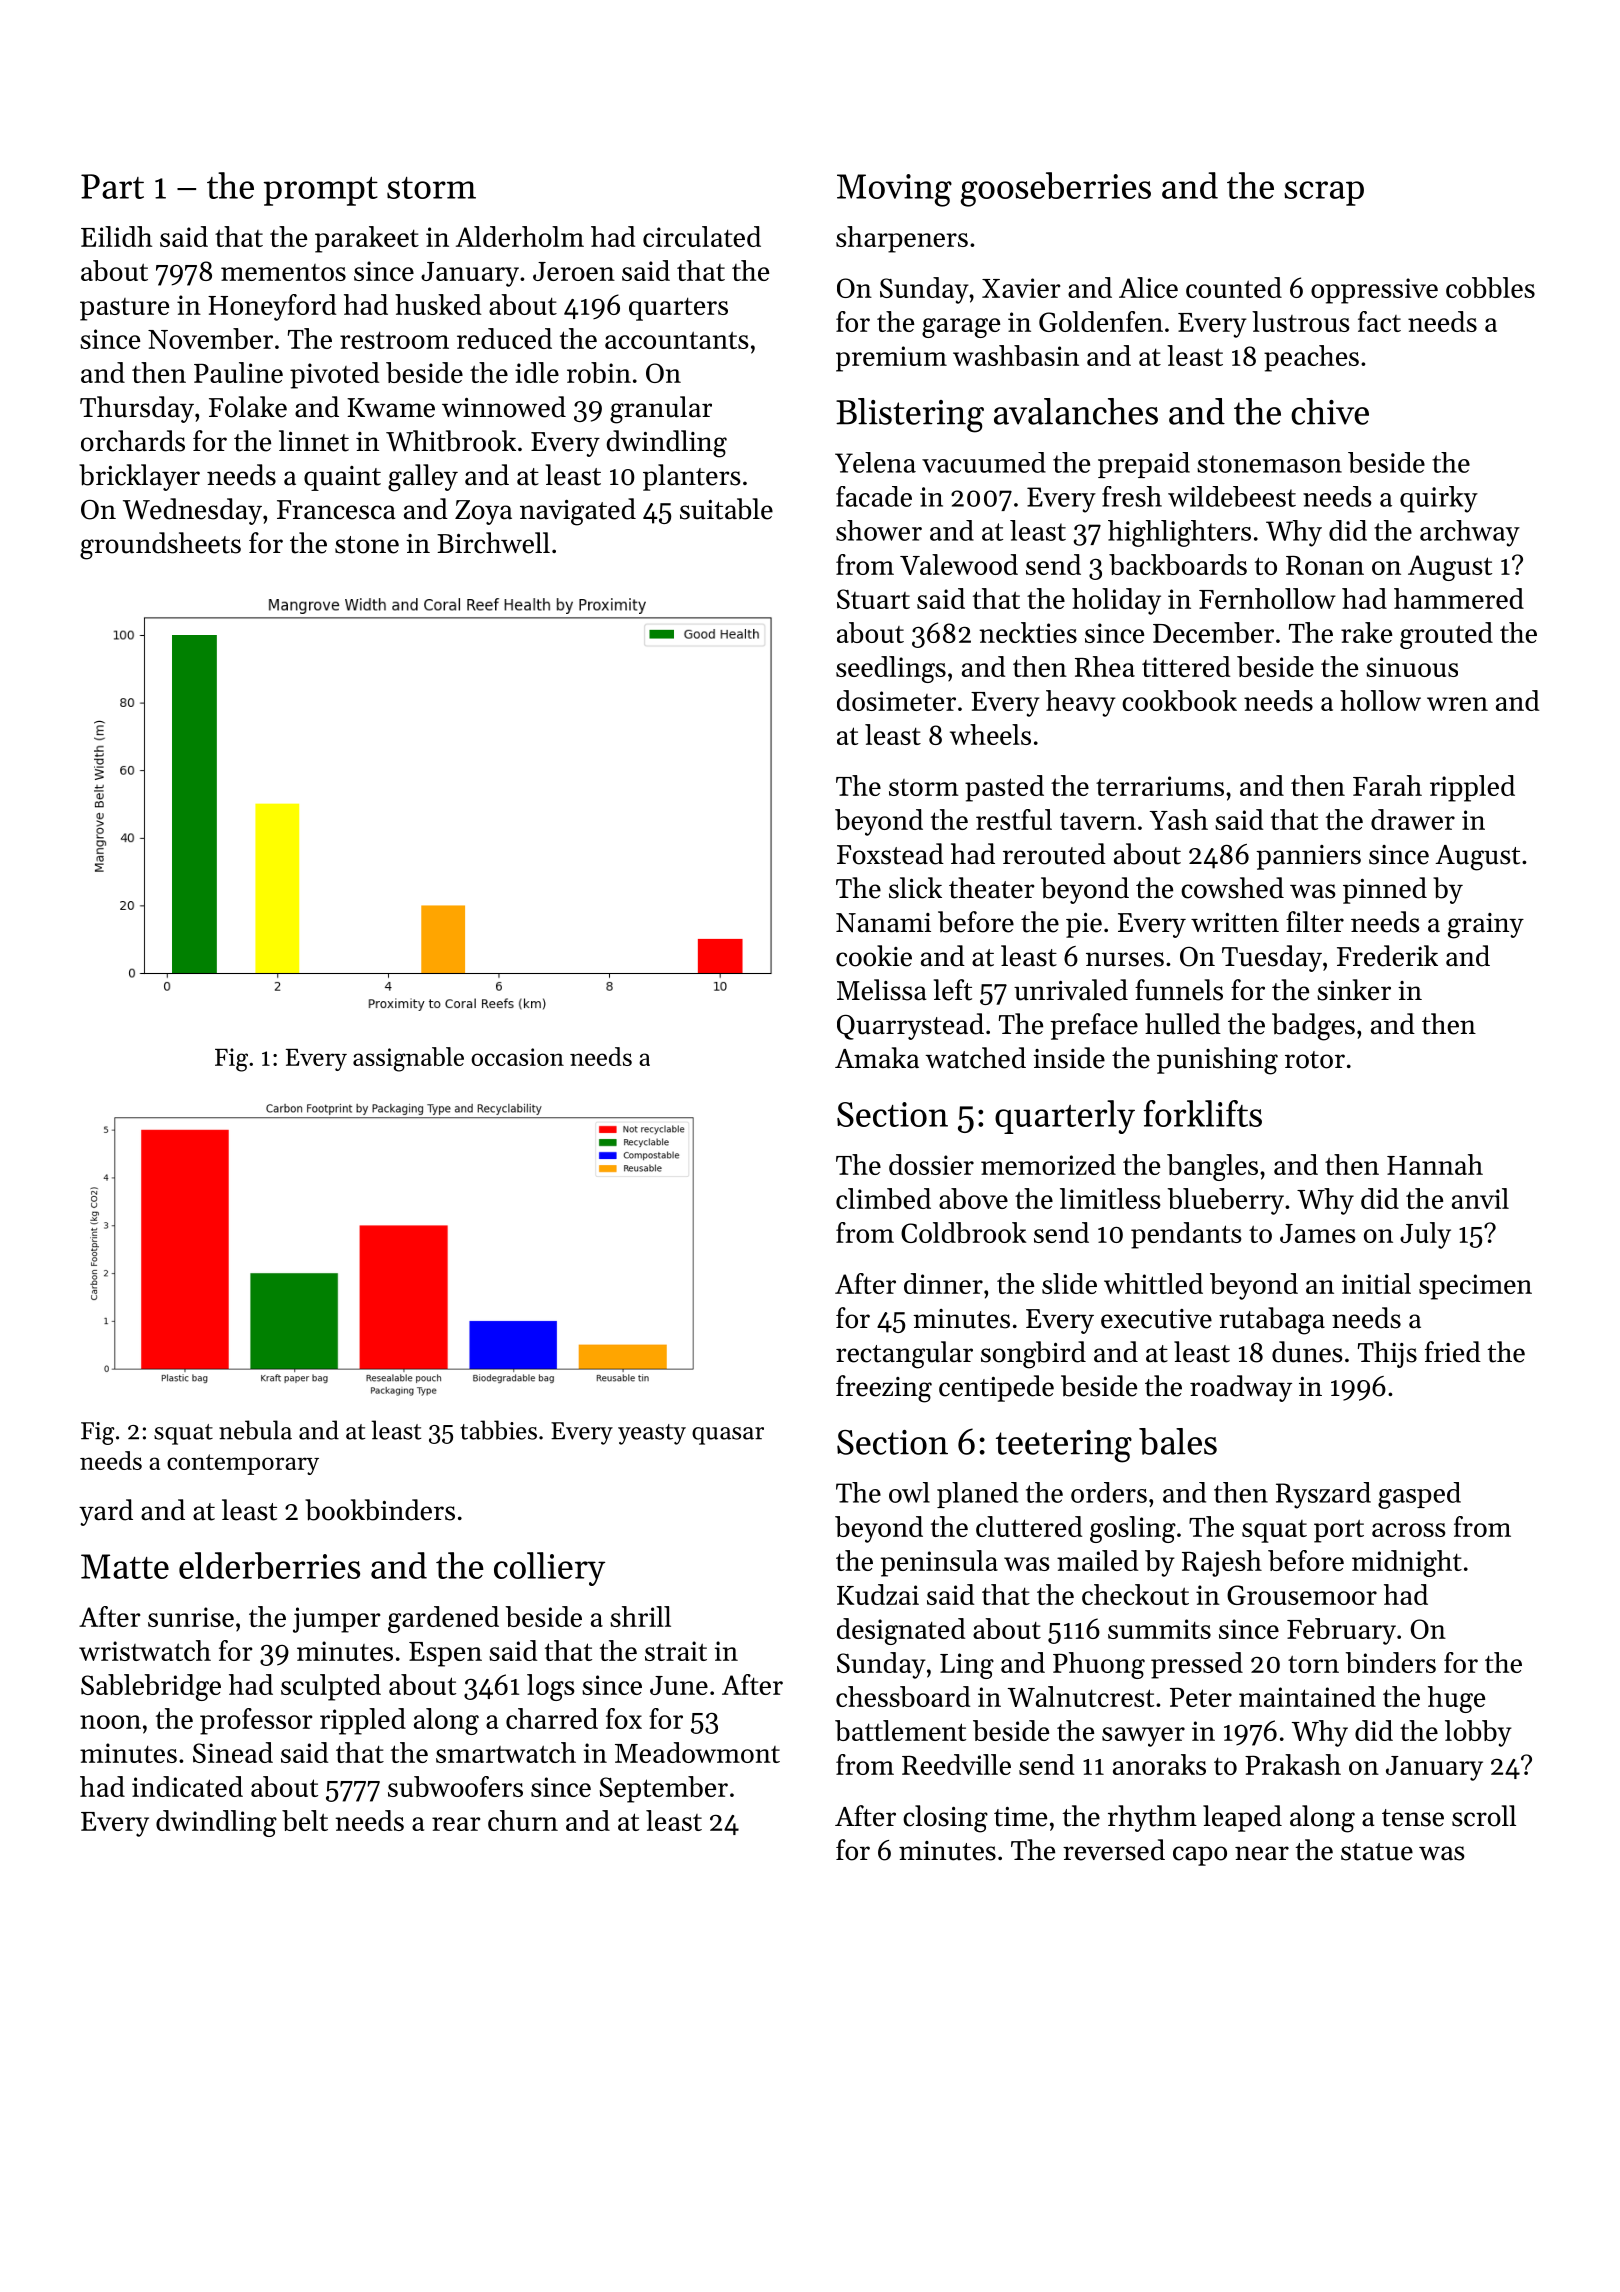 Image resolution: width=1620 pixels, height=2292 pixels. Describe the element at coordinates (1315, 1060) in the screenshot. I see `rotor` at that location.
